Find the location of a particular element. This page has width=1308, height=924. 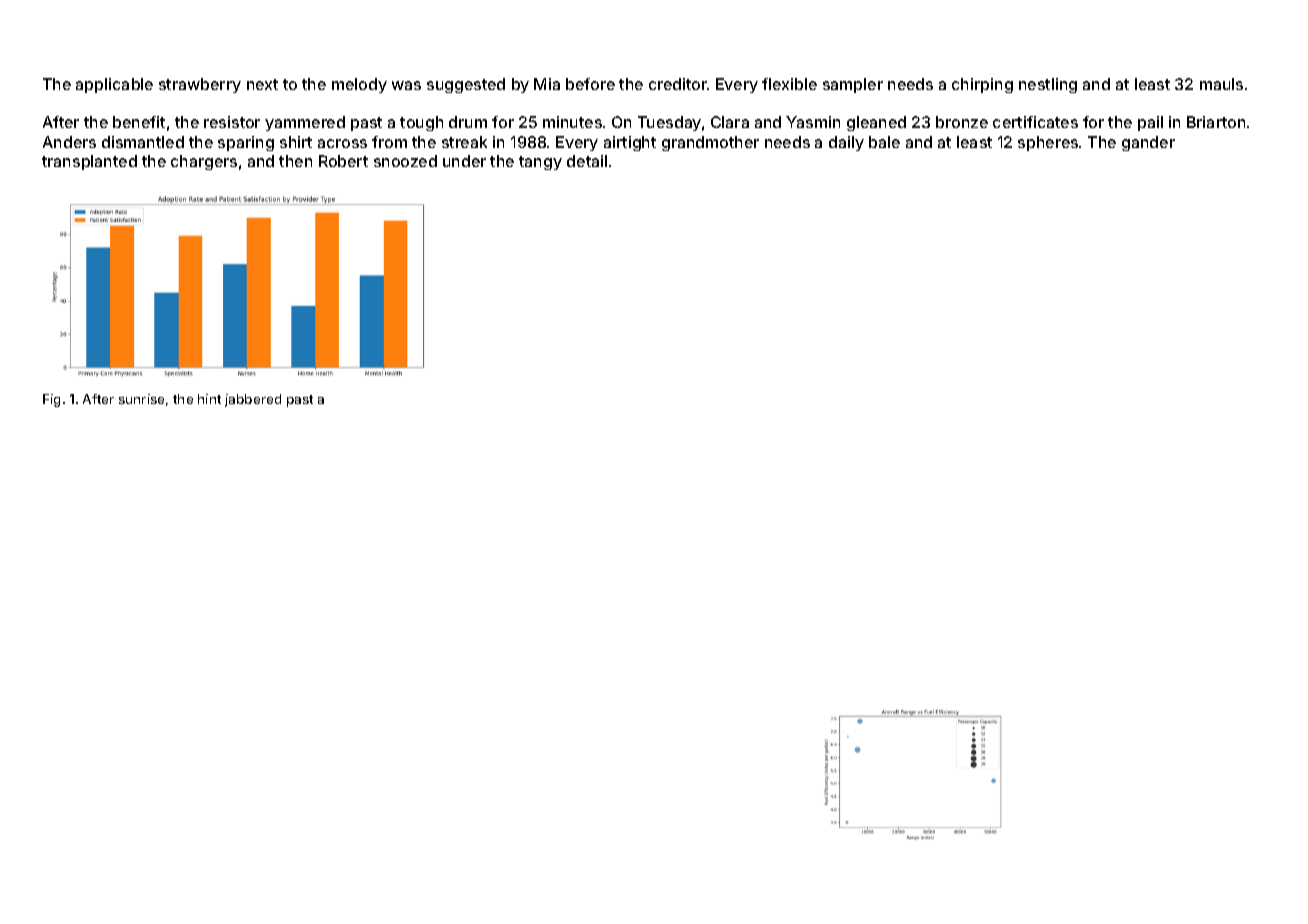

gander is located at coordinates (1148, 143).
